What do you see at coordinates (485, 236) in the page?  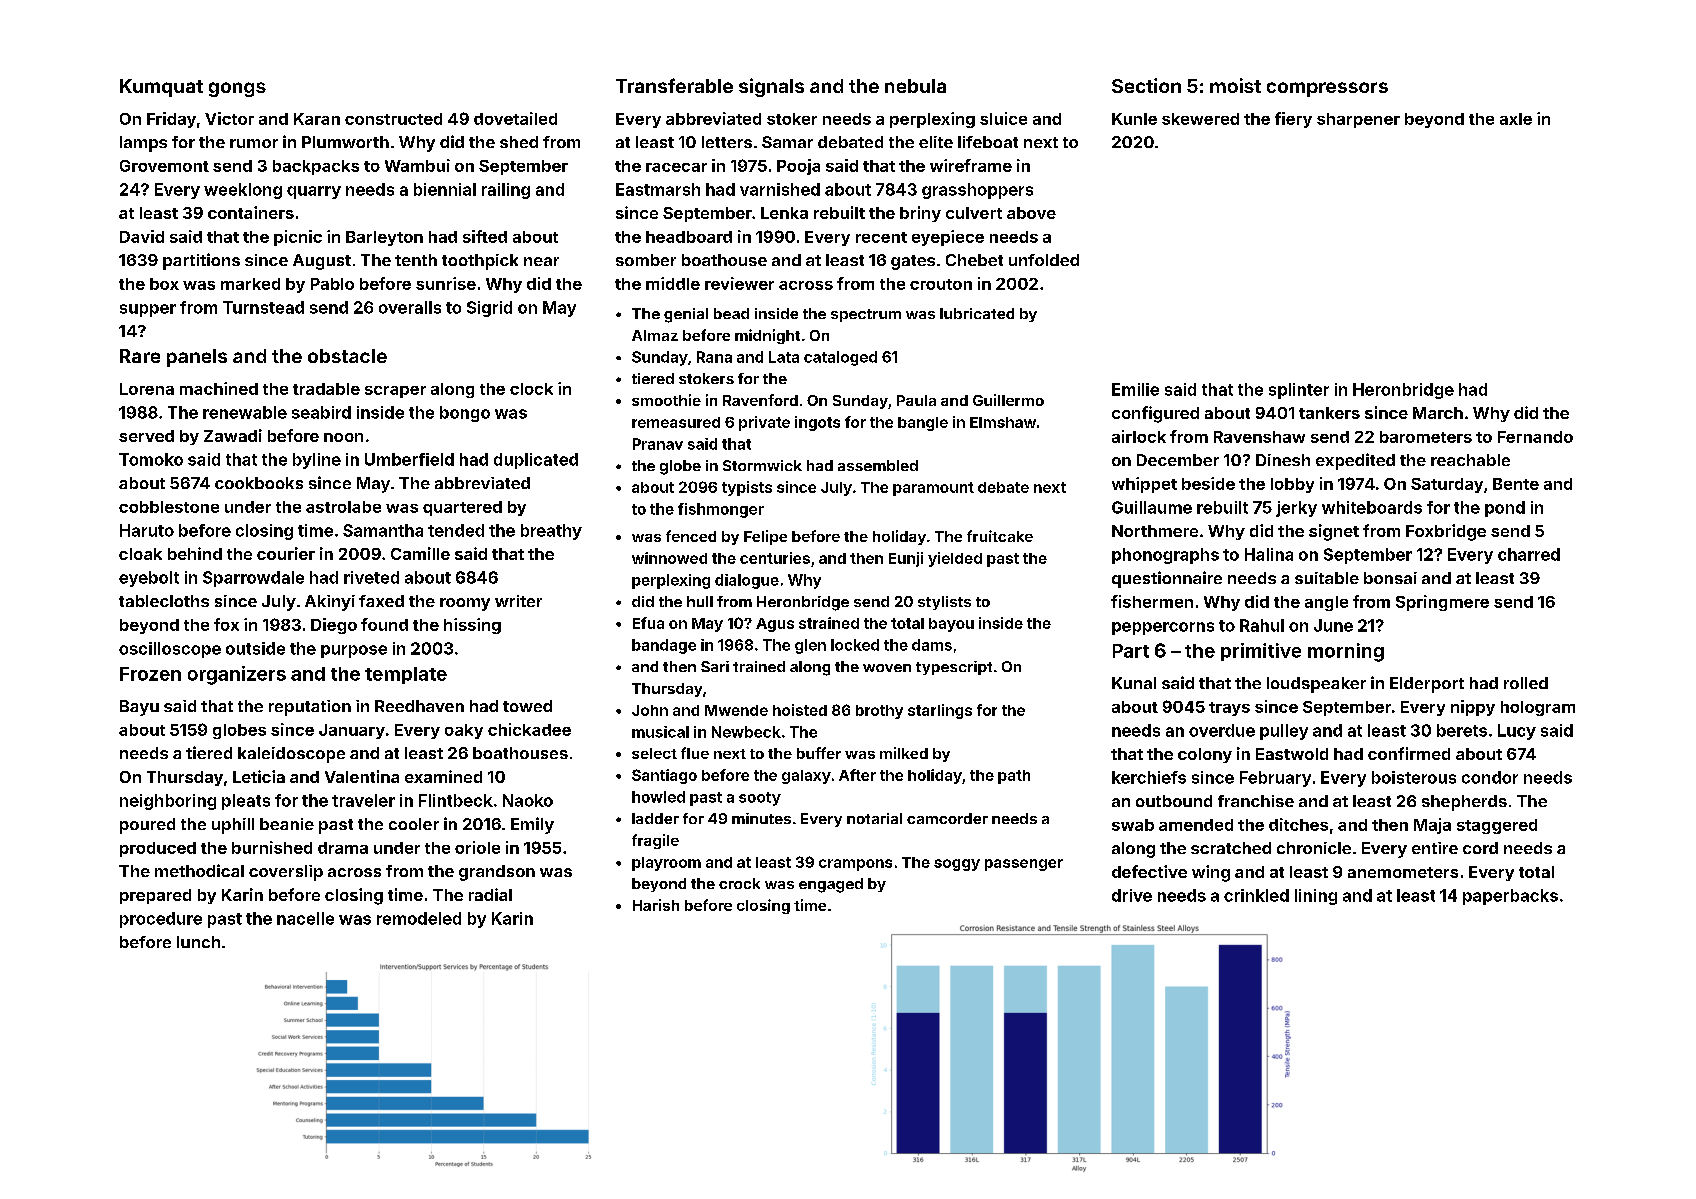 I see `sifted` at bounding box center [485, 236].
